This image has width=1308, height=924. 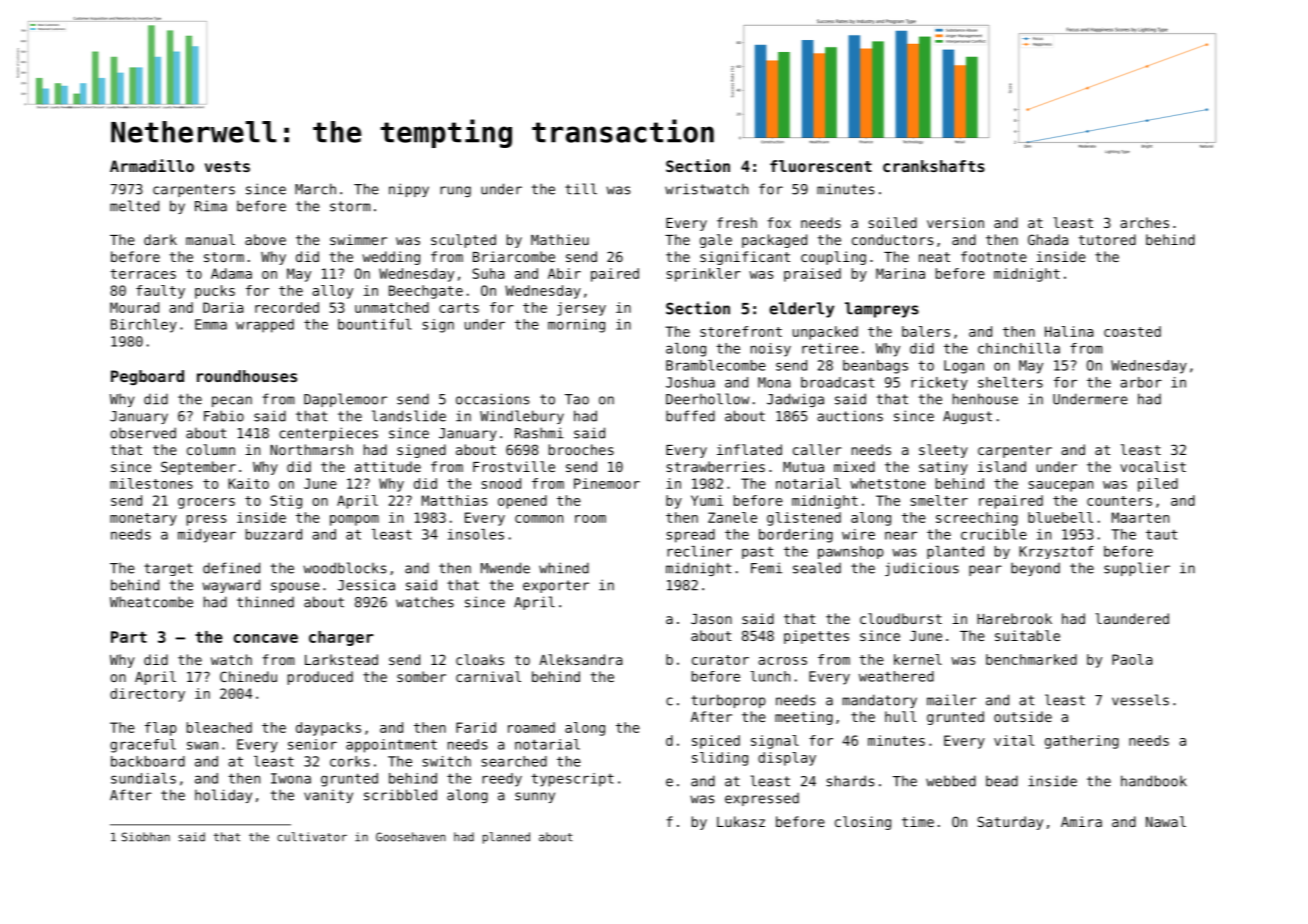 What do you see at coordinates (210, 239) in the image?
I see `manual` at bounding box center [210, 239].
